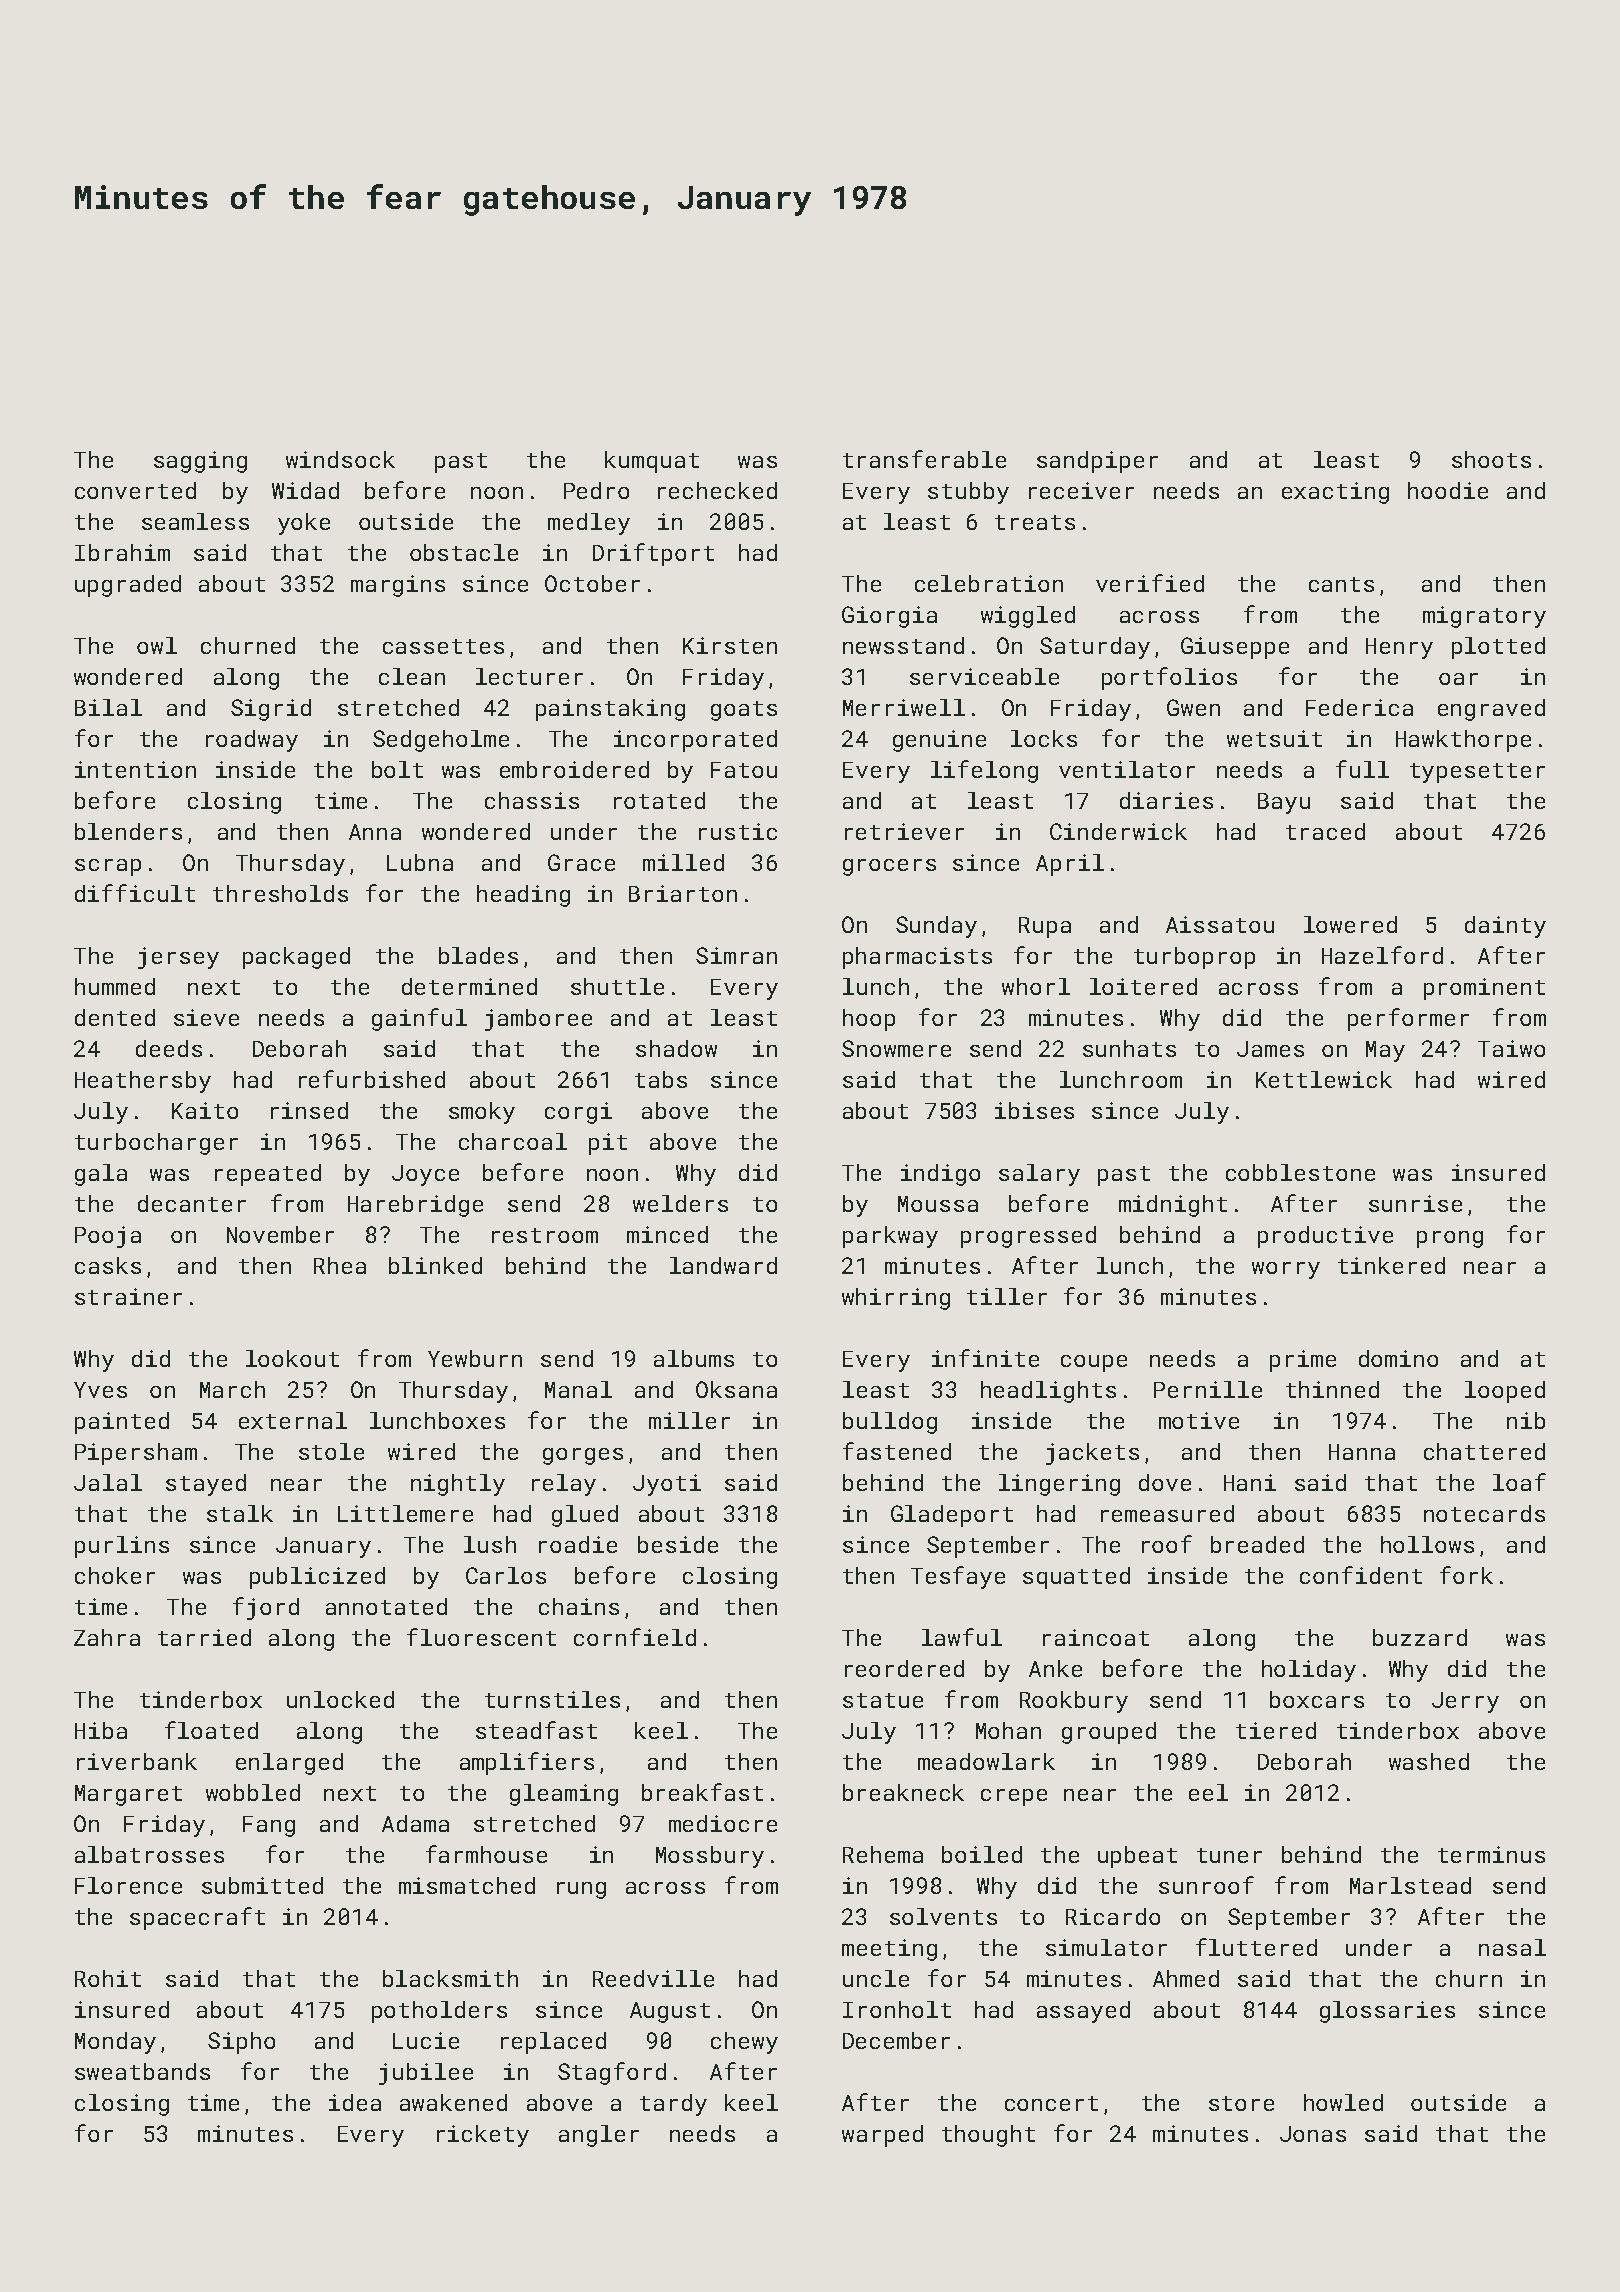 This page has width=1620, height=2292. What do you see at coordinates (1498, 648) in the page?
I see `plotted` at bounding box center [1498, 648].
